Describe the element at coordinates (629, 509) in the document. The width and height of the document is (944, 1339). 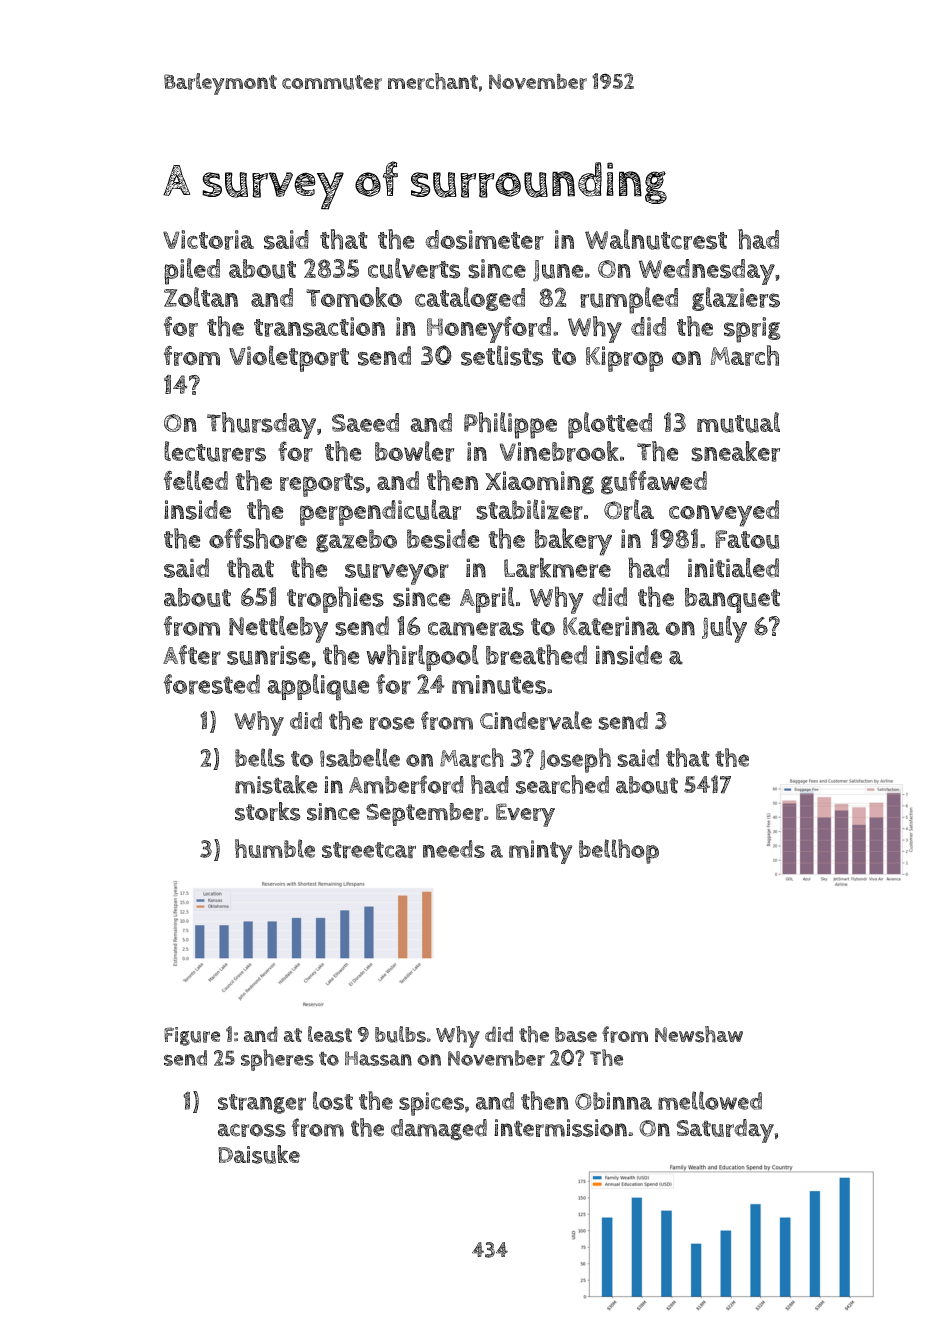
I see `Orla` at that location.
